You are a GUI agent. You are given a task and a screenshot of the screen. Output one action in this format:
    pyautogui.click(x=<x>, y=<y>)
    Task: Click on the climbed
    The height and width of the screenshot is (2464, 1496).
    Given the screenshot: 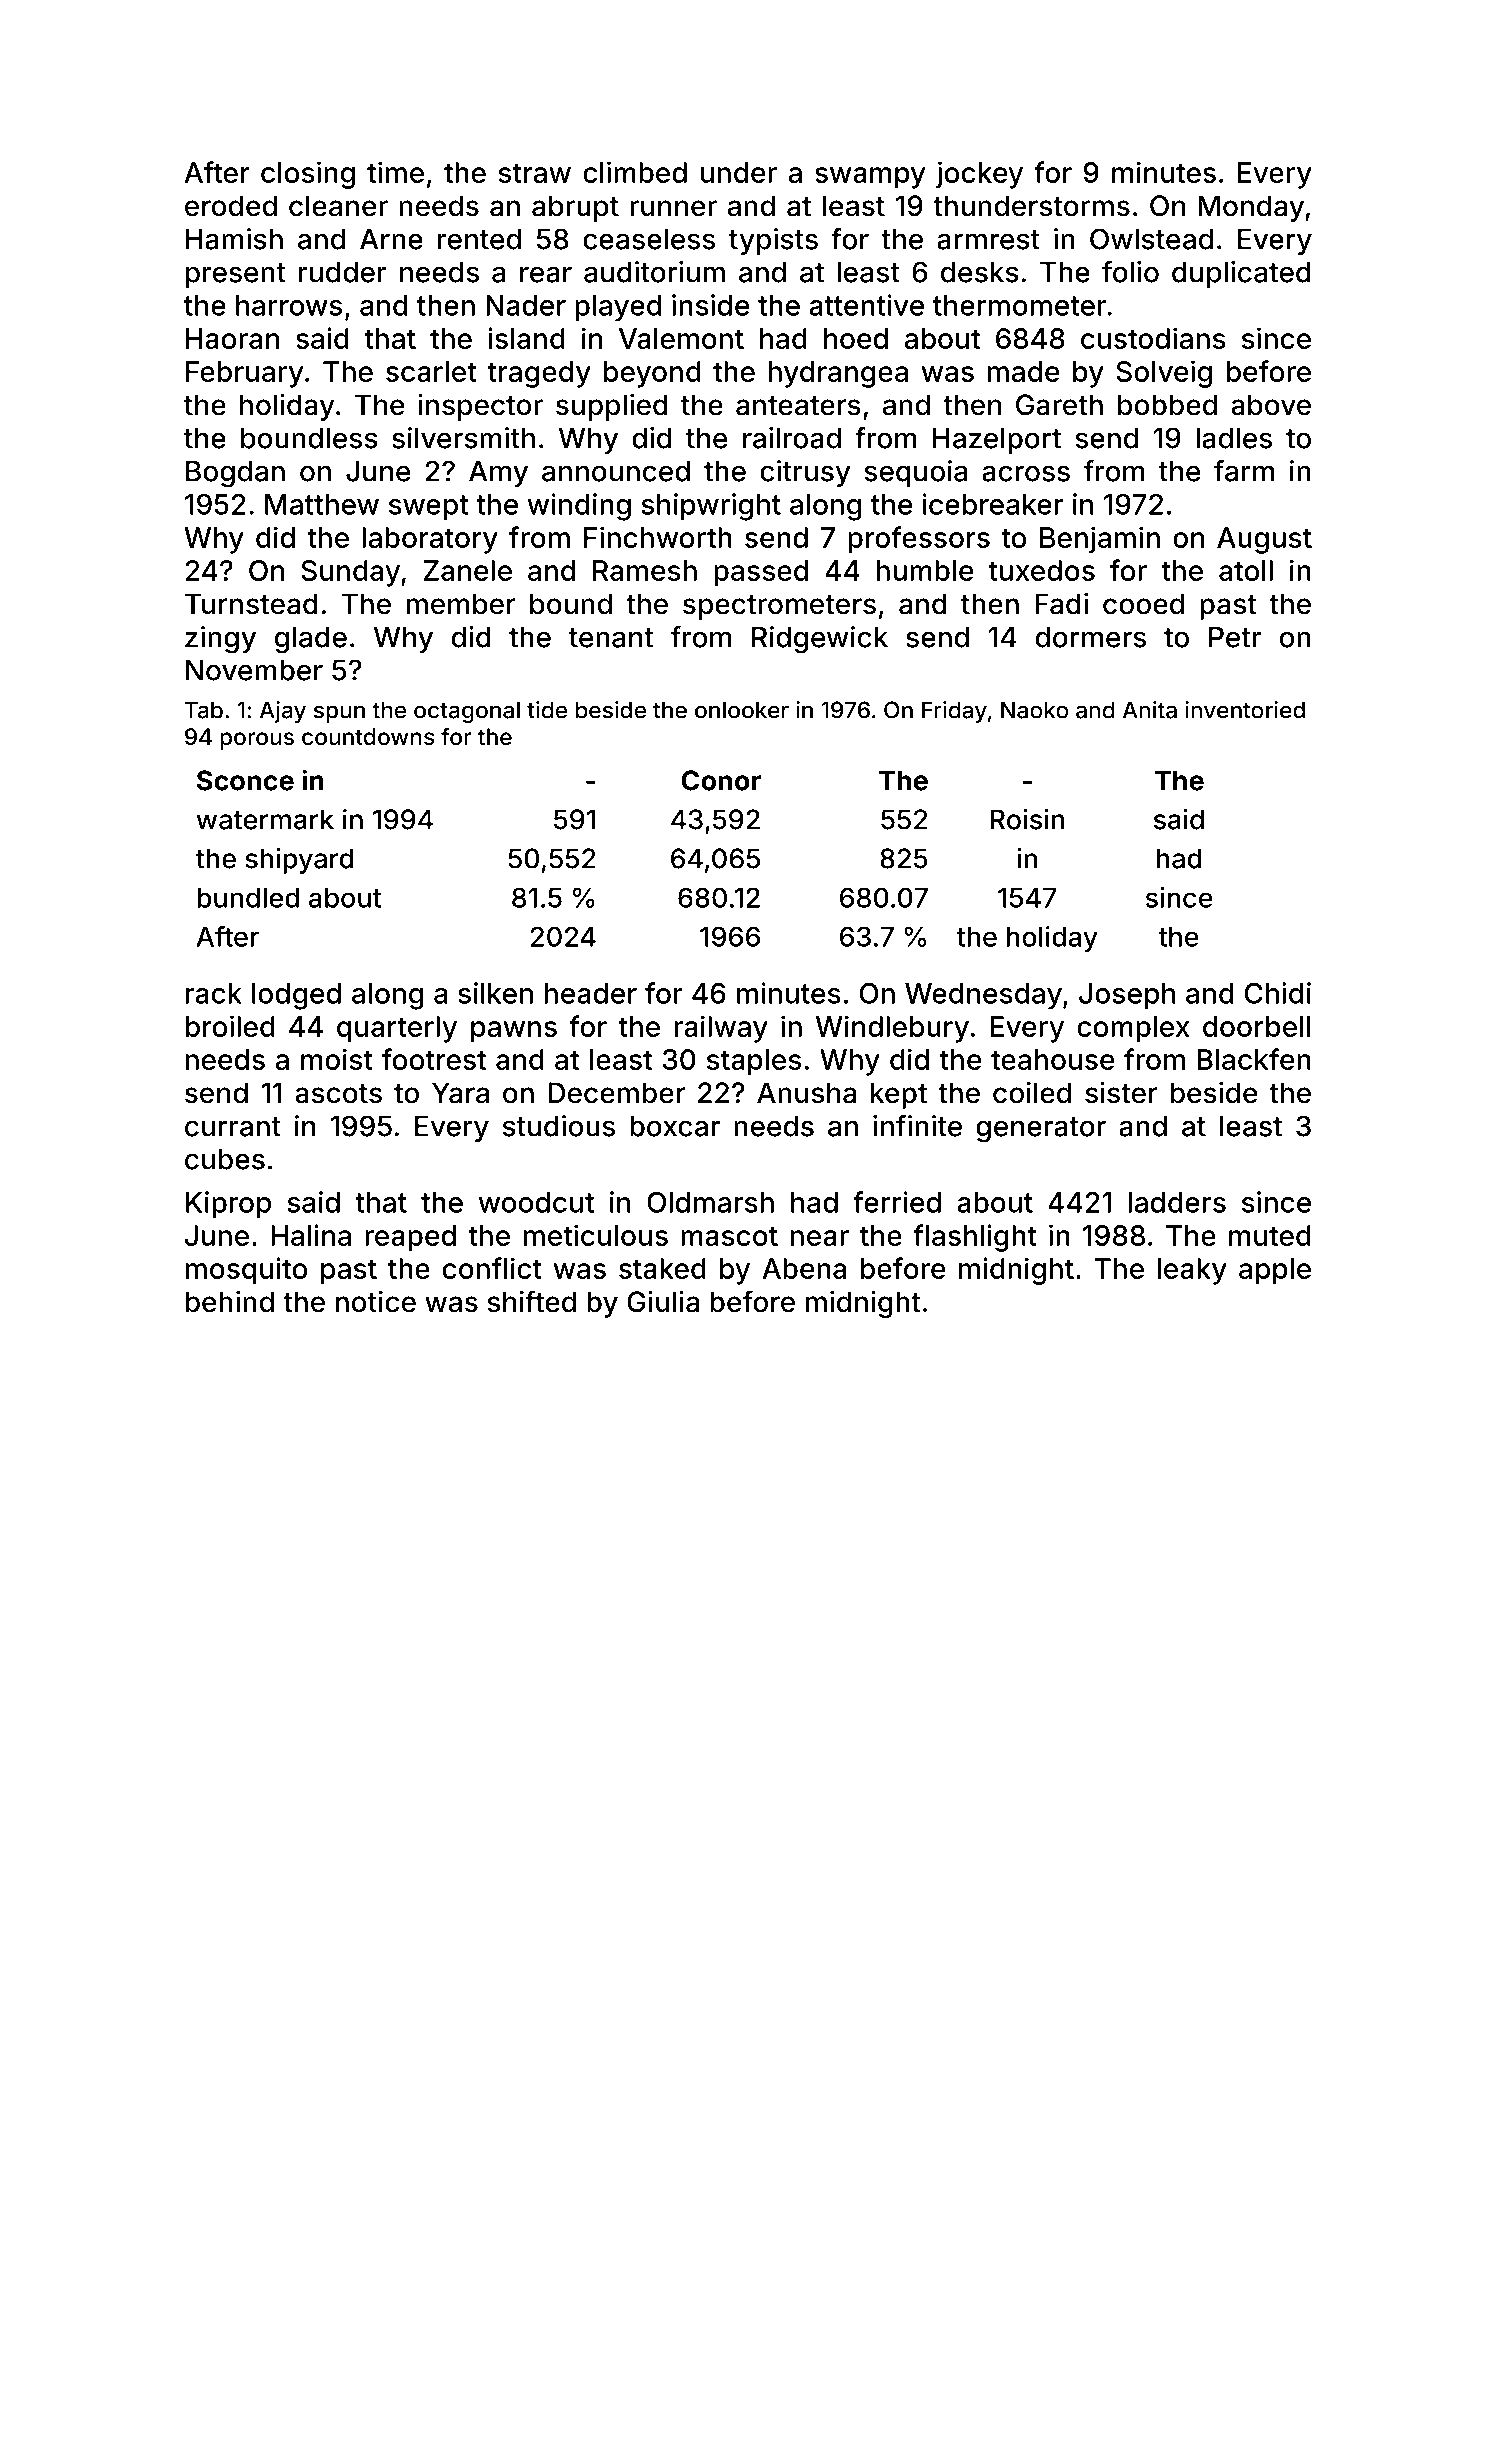 What is the action you would take?
    pyautogui.click(x=635, y=172)
